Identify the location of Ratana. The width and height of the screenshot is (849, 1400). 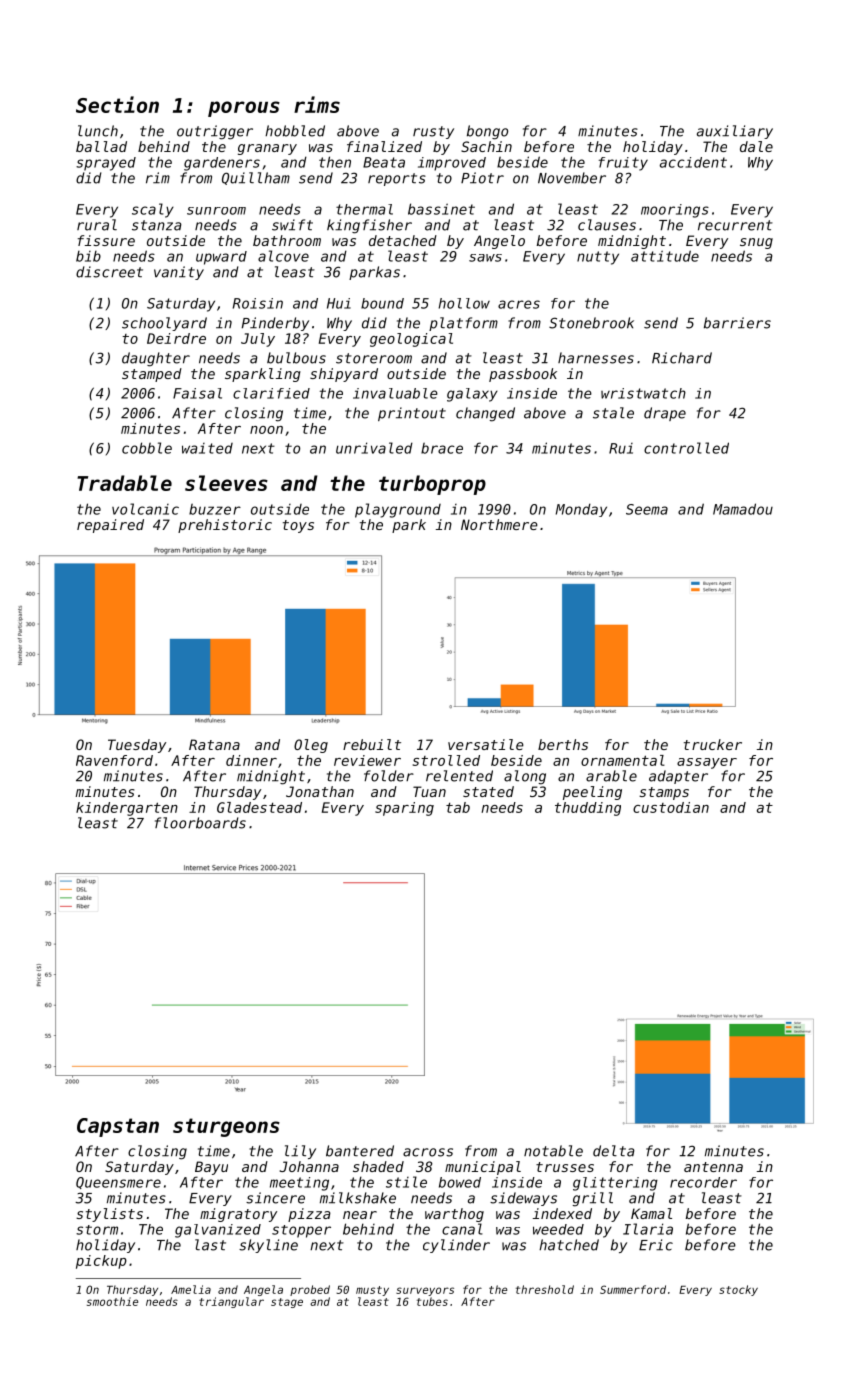
(214, 744).
